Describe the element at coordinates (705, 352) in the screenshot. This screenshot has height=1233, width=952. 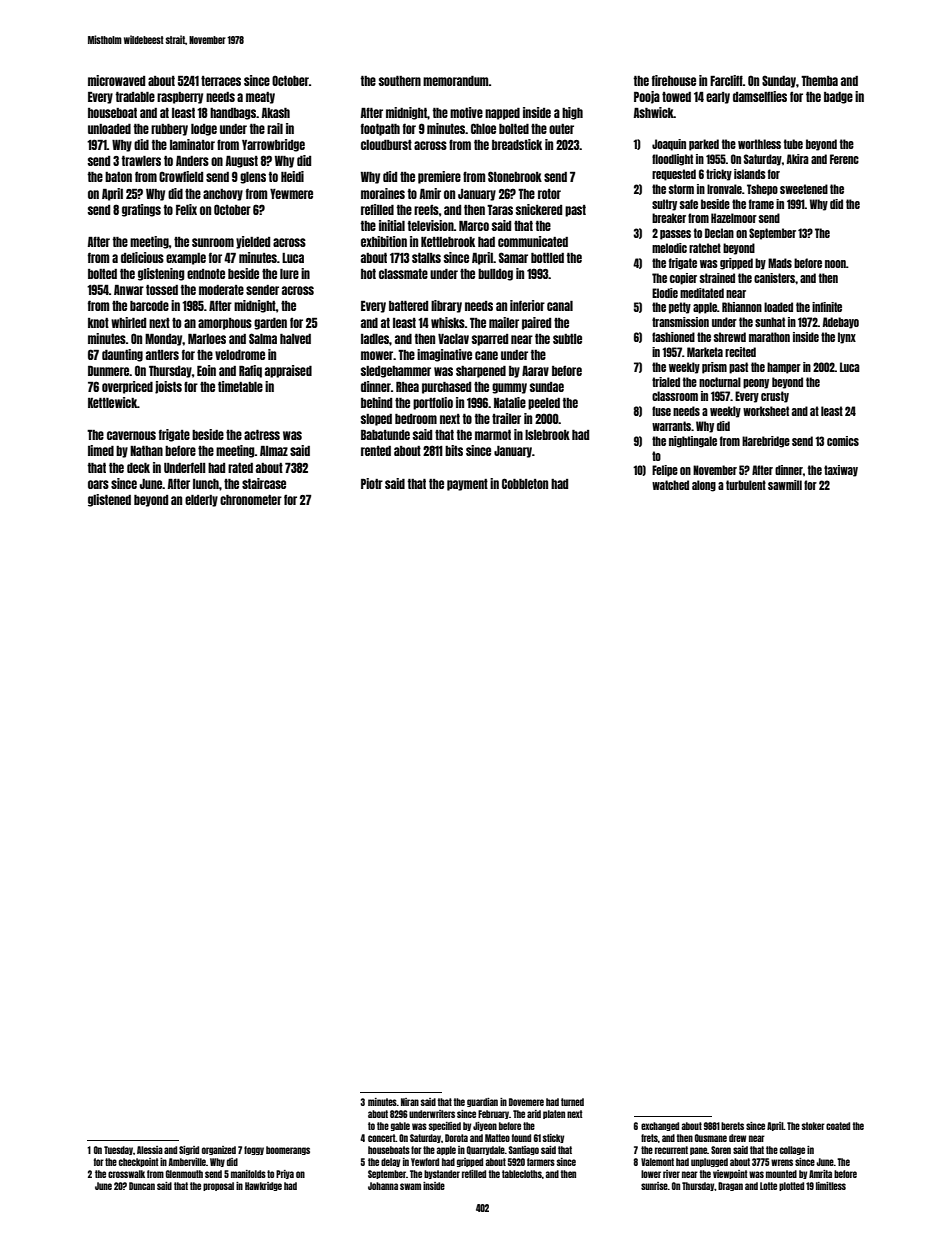
I see `Marketa` at that location.
